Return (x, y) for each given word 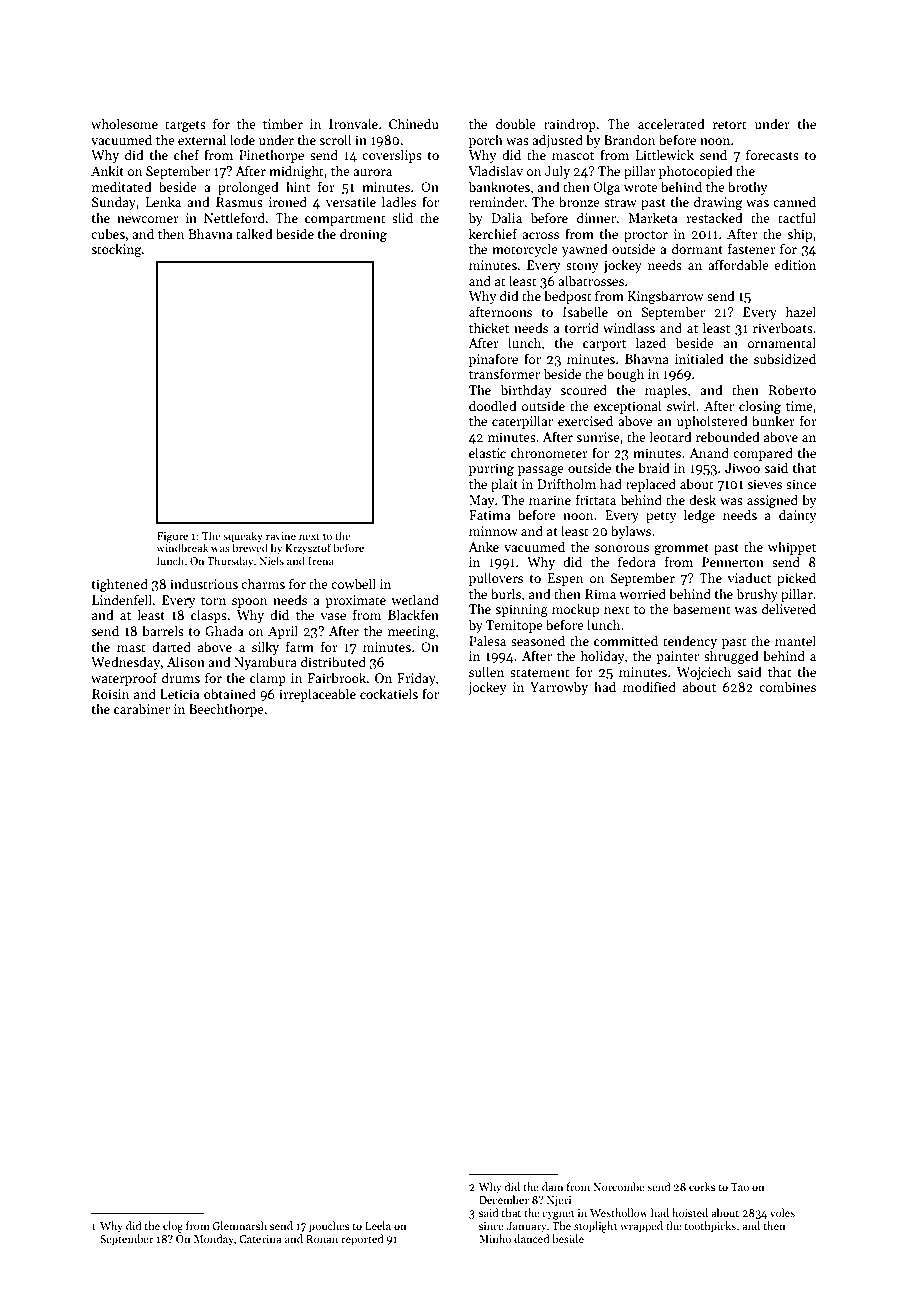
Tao (740, 1187)
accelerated (671, 123)
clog (173, 1227)
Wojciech (704, 673)
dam (552, 1186)
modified (649, 686)
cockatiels (389, 693)
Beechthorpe (226, 710)
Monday (214, 1240)
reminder (496, 201)
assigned (772, 501)
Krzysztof (308, 549)
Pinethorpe (271, 156)
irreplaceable (317, 695)
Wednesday (126, 663)
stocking (116, 250)
